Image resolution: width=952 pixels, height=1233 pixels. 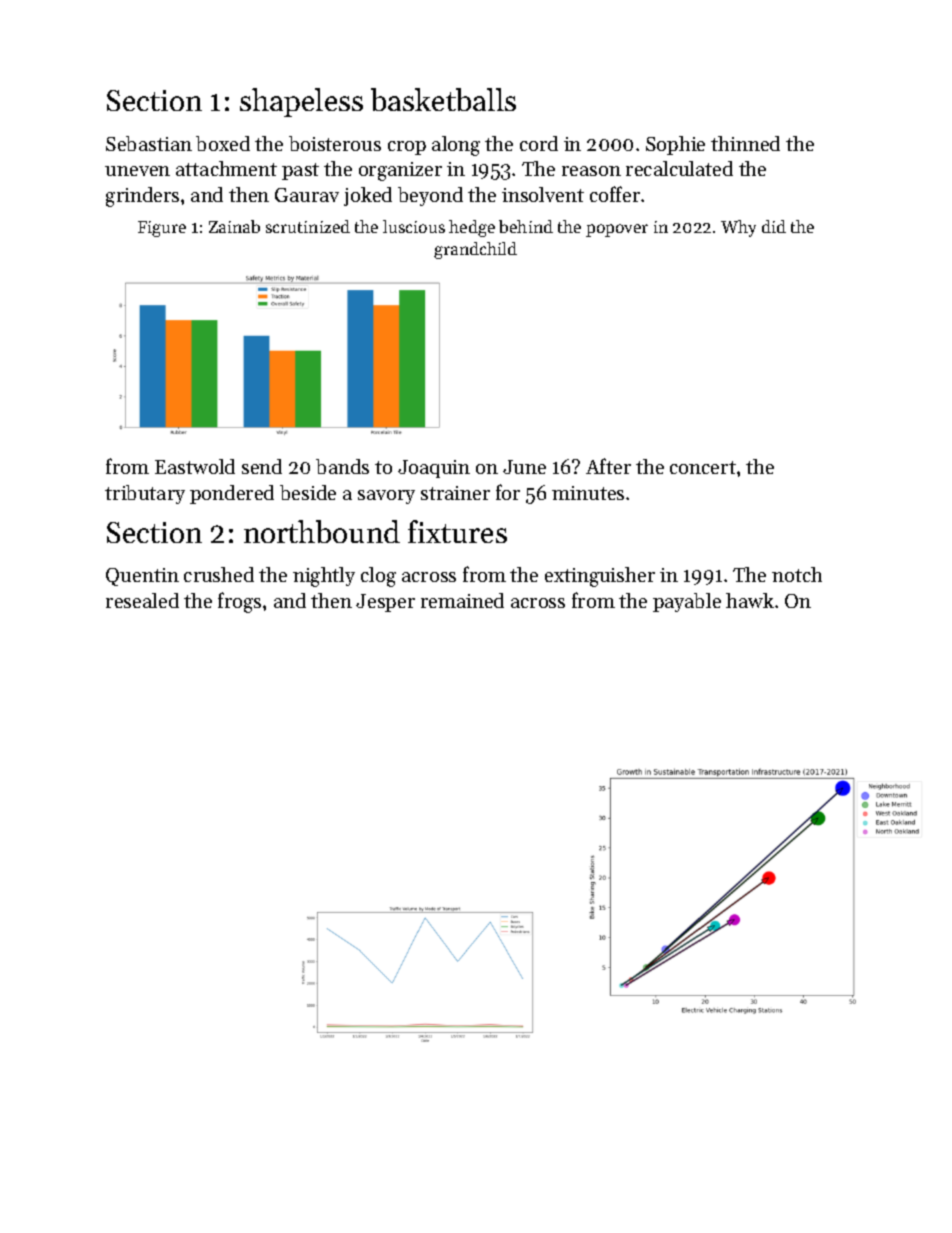 I want to click on Sebastian, so click(x=149, y=143).
